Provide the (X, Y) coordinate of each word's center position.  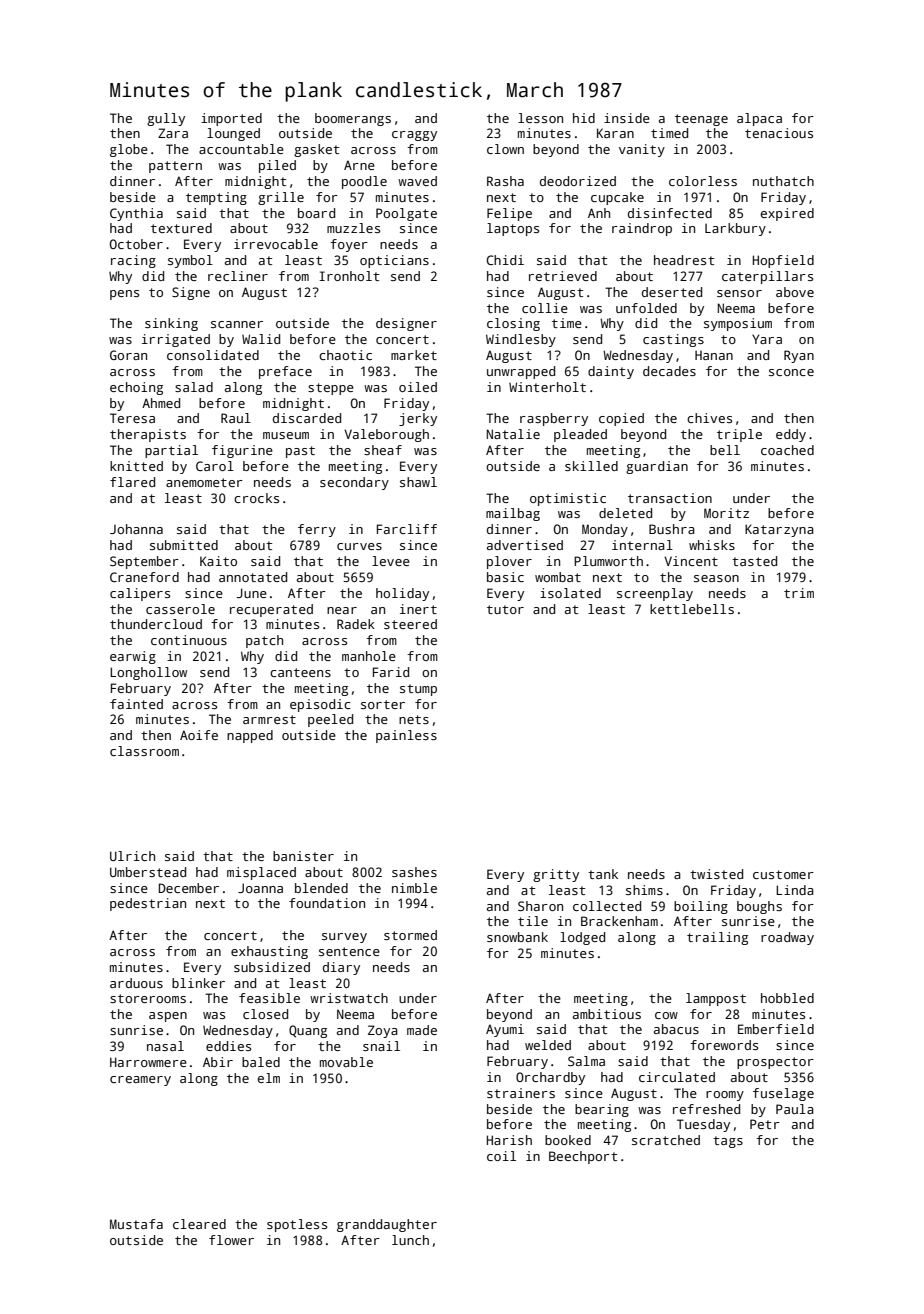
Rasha (505, 181)
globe (129, 150)
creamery (140, 1081)
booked (568, 1140)
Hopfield (783, 261)
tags (728, 1142)
